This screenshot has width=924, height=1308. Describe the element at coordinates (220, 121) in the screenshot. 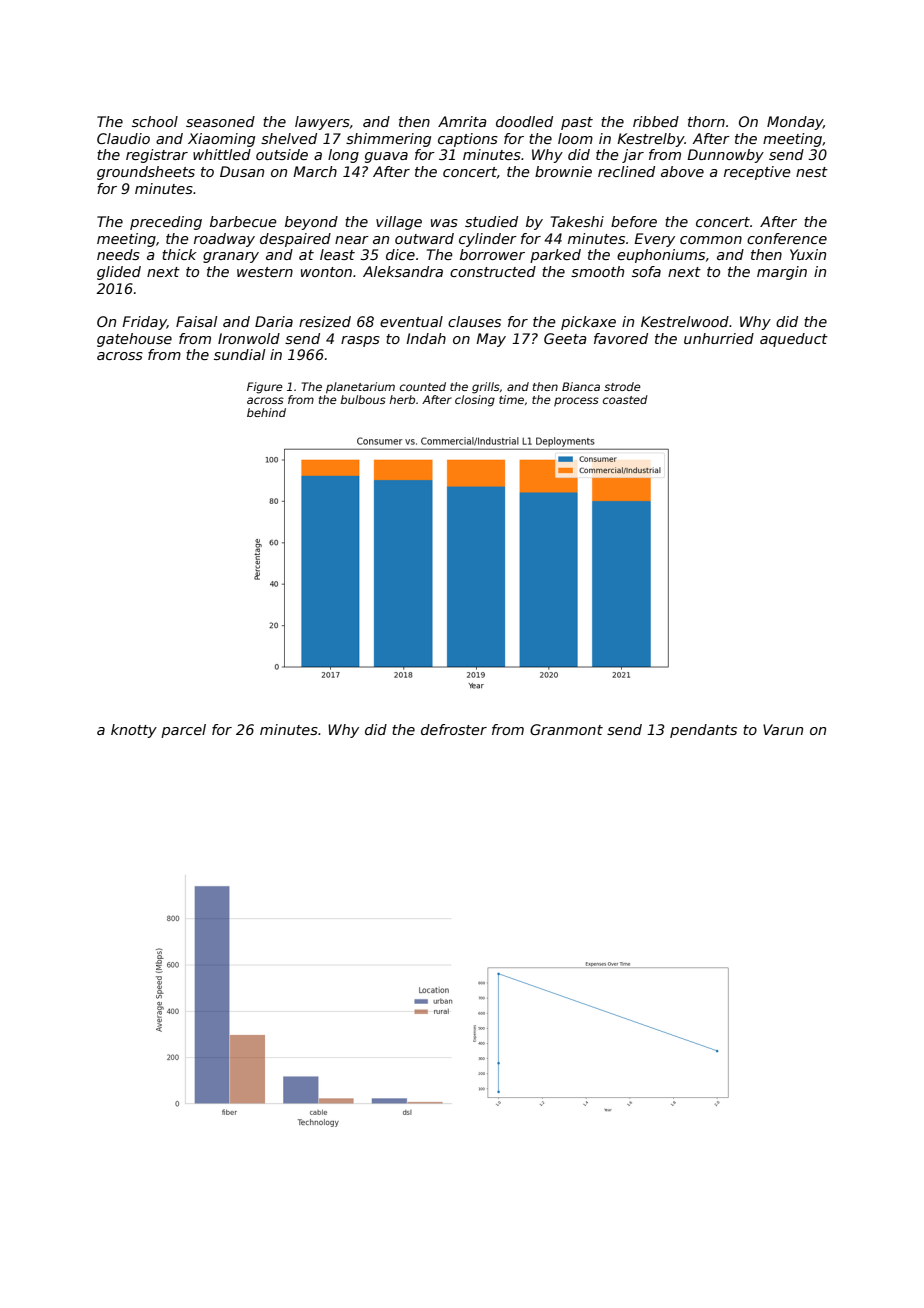

I see `seasoned` at that location.
